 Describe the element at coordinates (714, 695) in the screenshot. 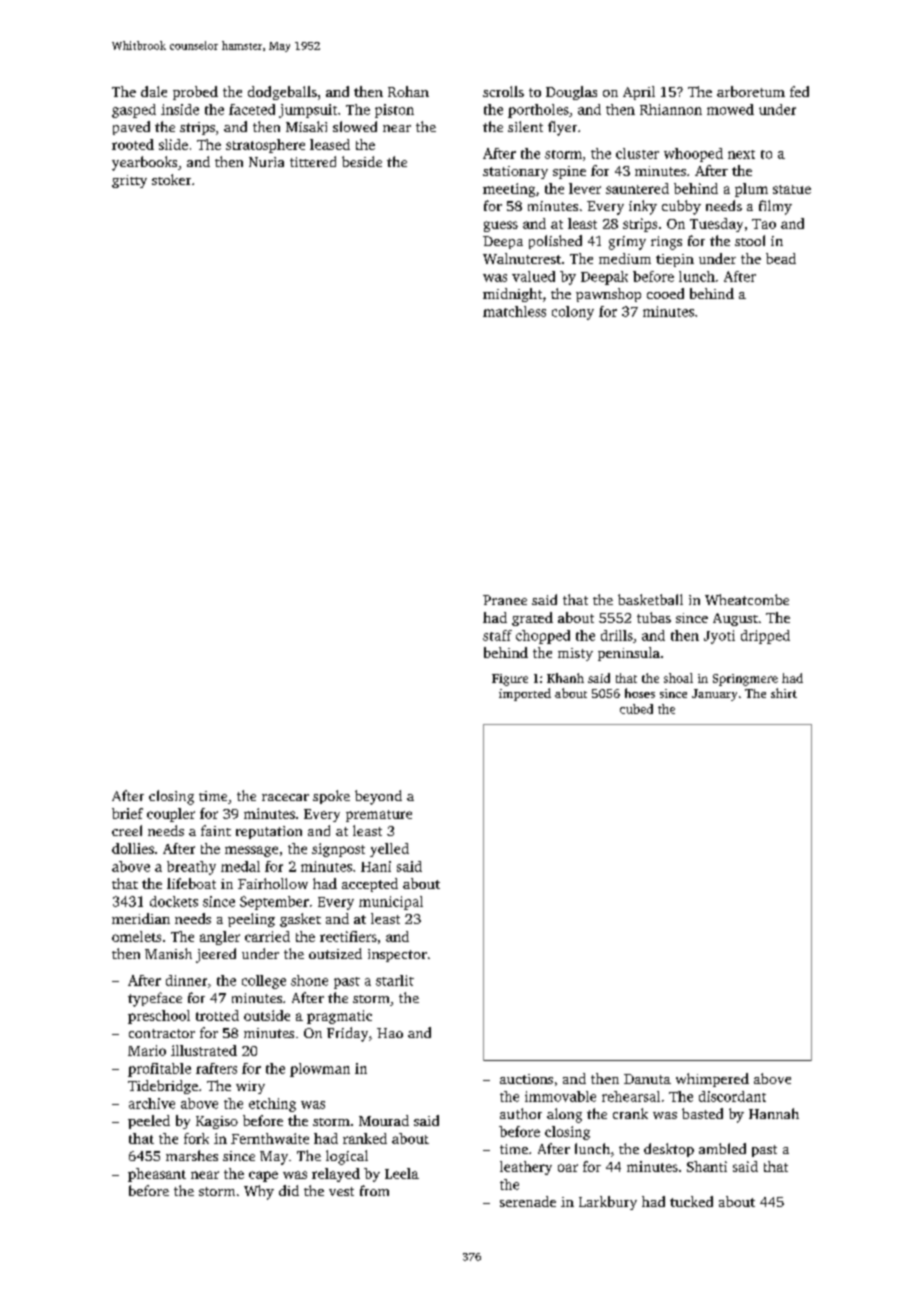

I see `January` at that location.
